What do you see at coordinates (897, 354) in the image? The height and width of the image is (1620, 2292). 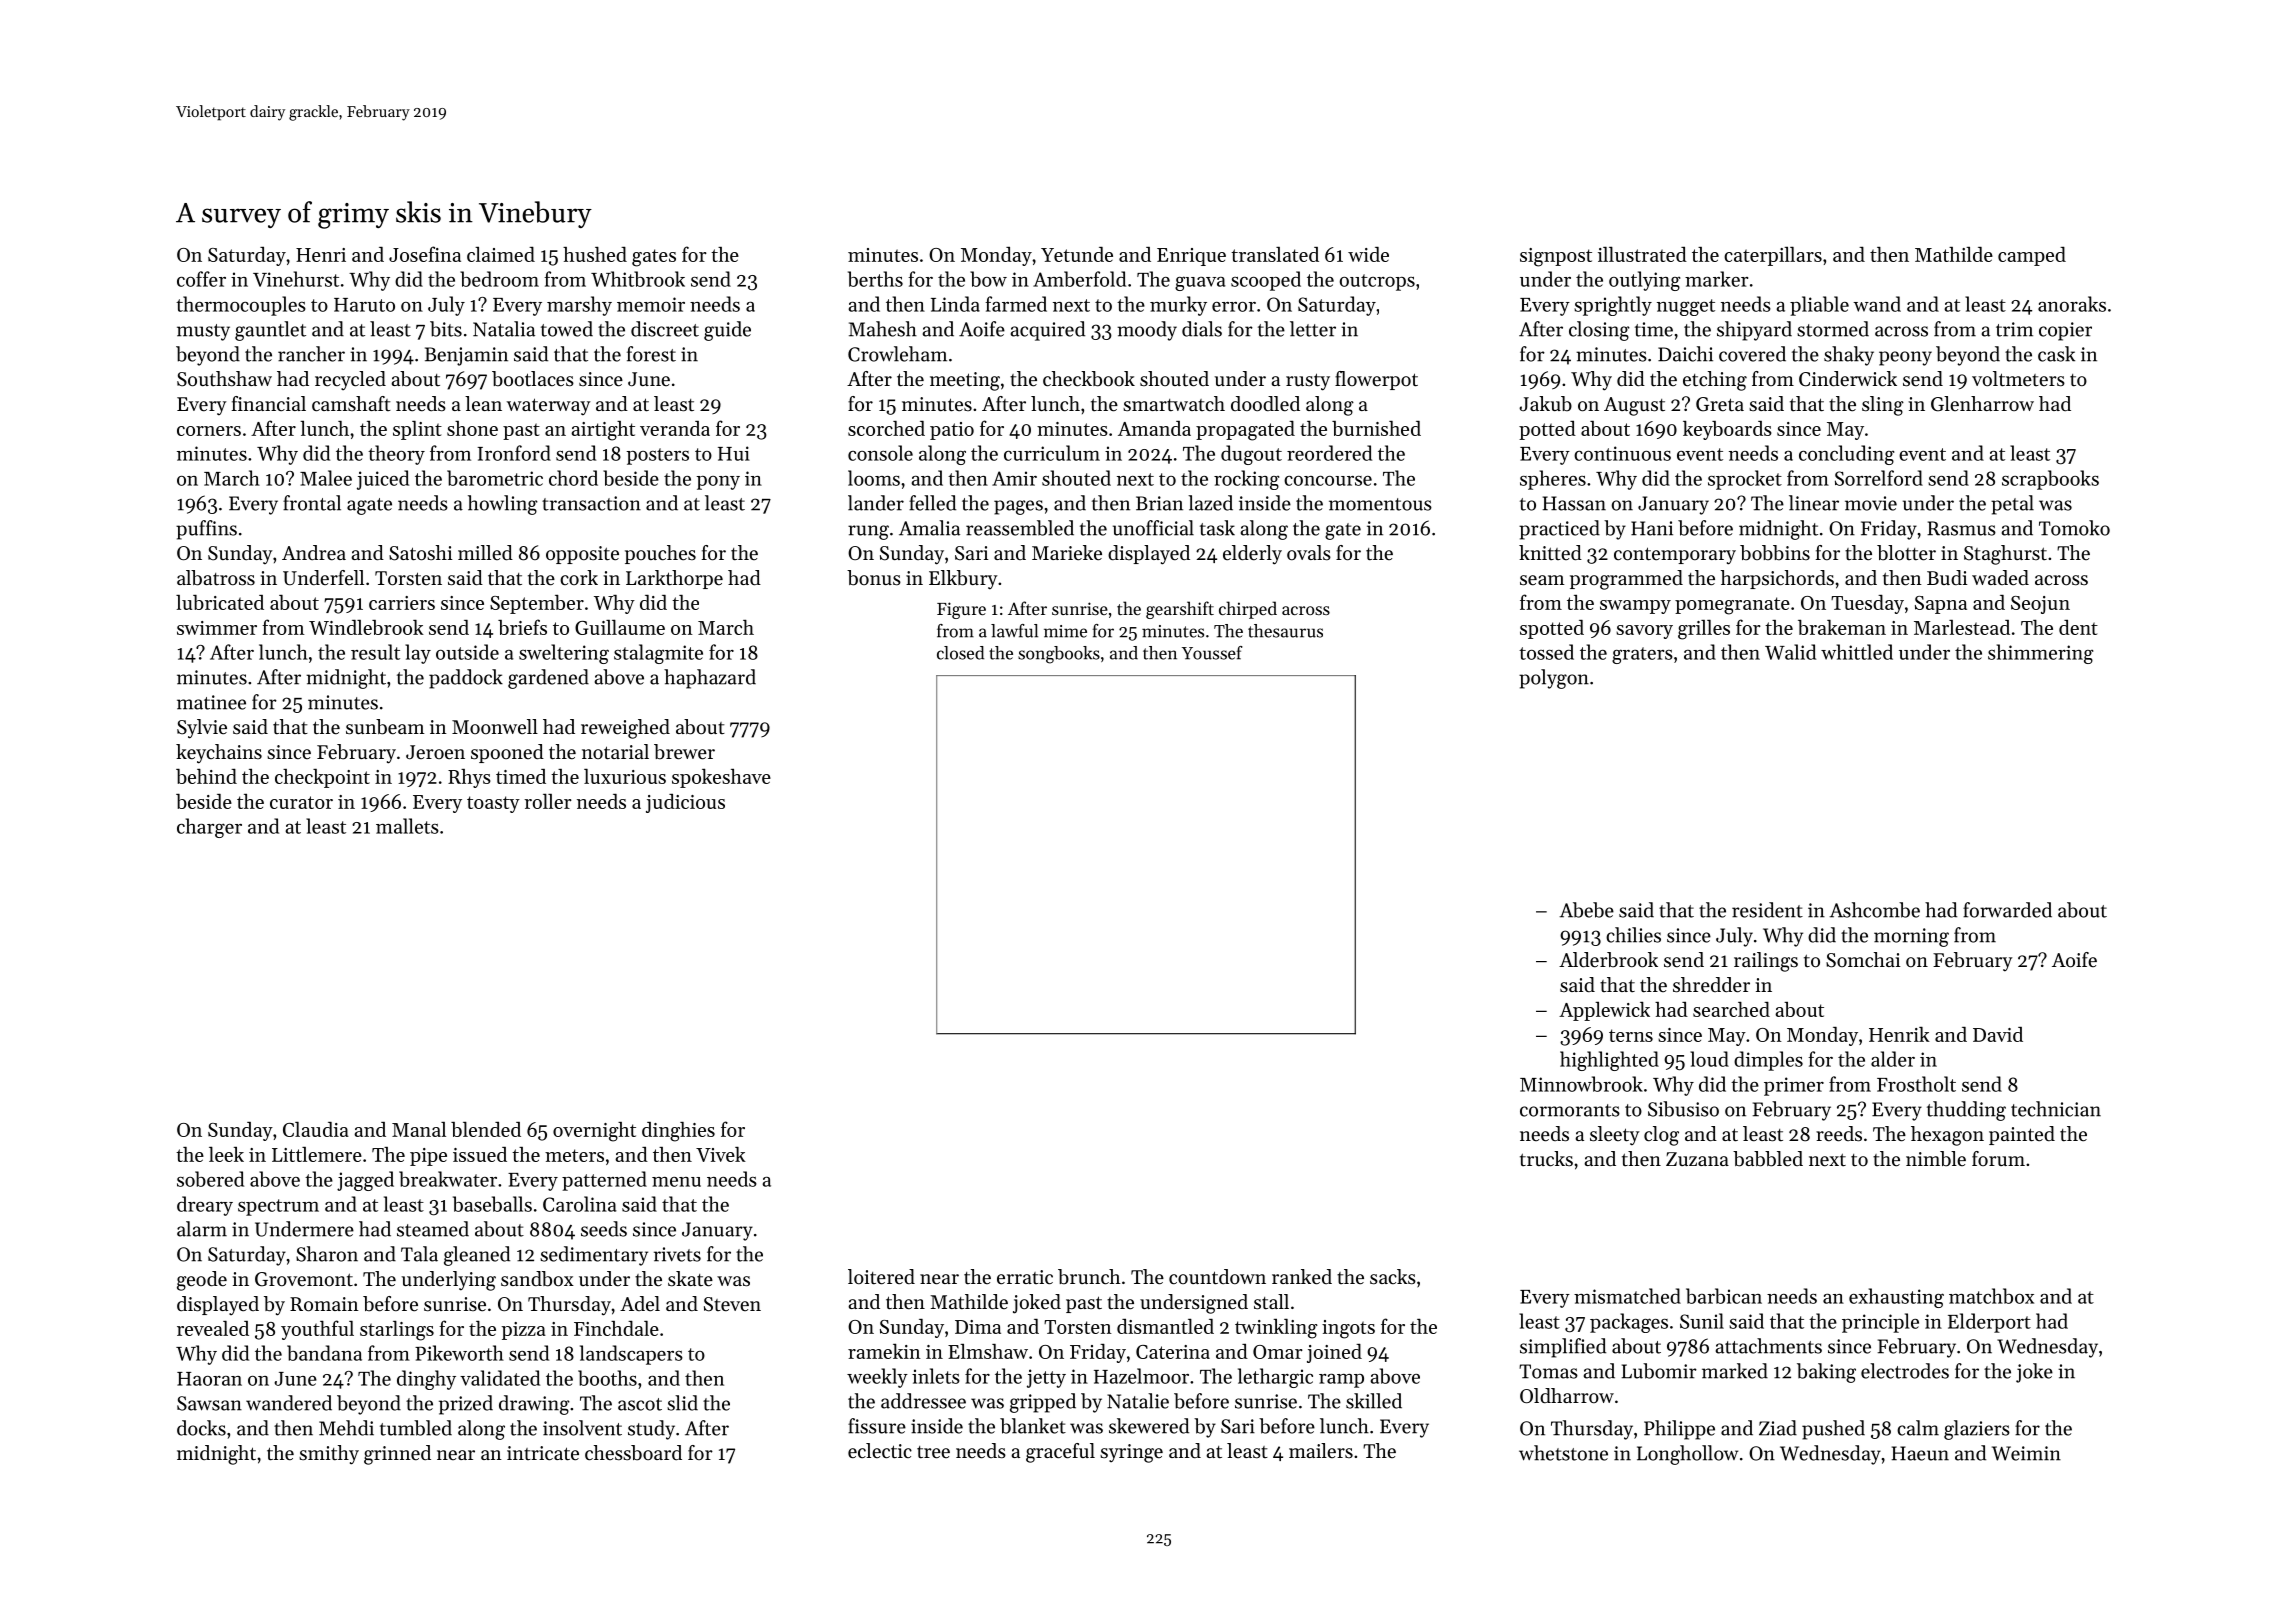 I see `Crowleham` at bounding box center [897, 354].
